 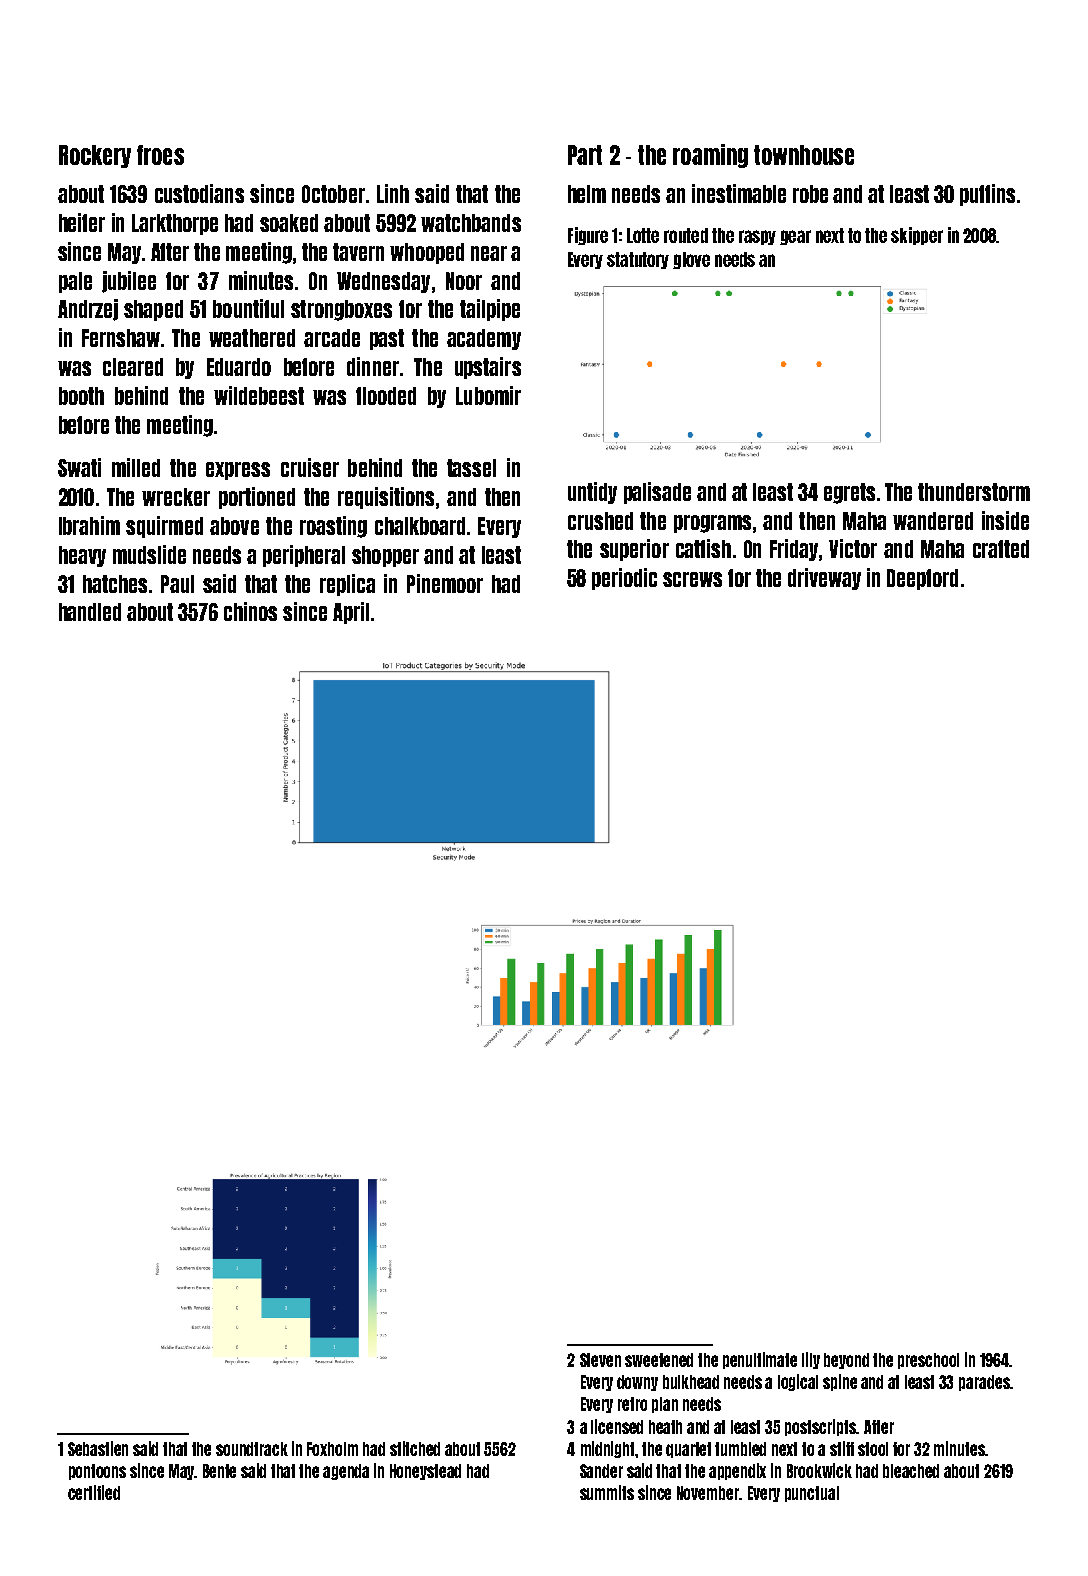 What do you see at coordinates (600, 1360) in the document?
I see `Steven` at bounding box center [600, 1360].
